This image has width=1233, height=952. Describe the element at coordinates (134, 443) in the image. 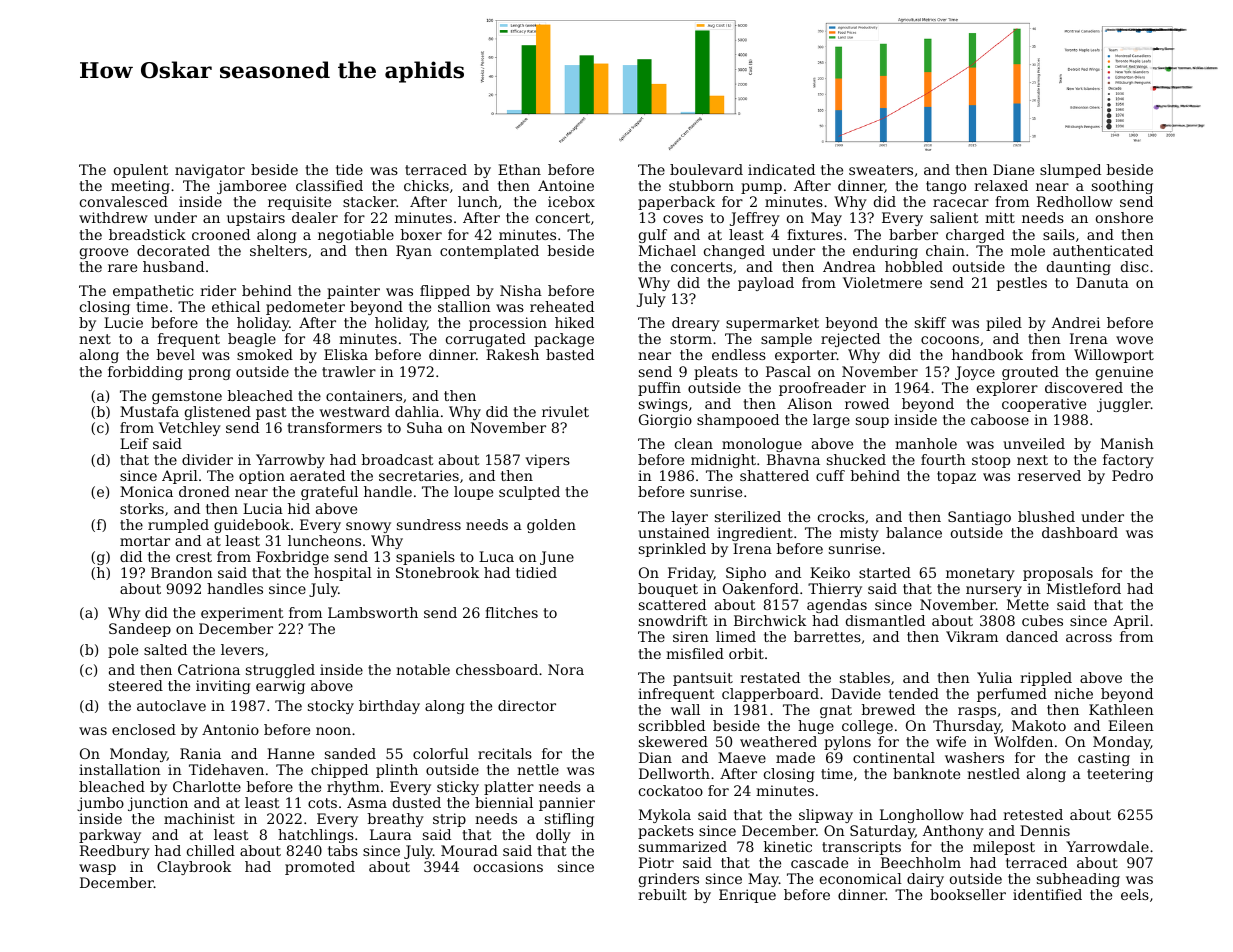

I see `Leif` at that location.
